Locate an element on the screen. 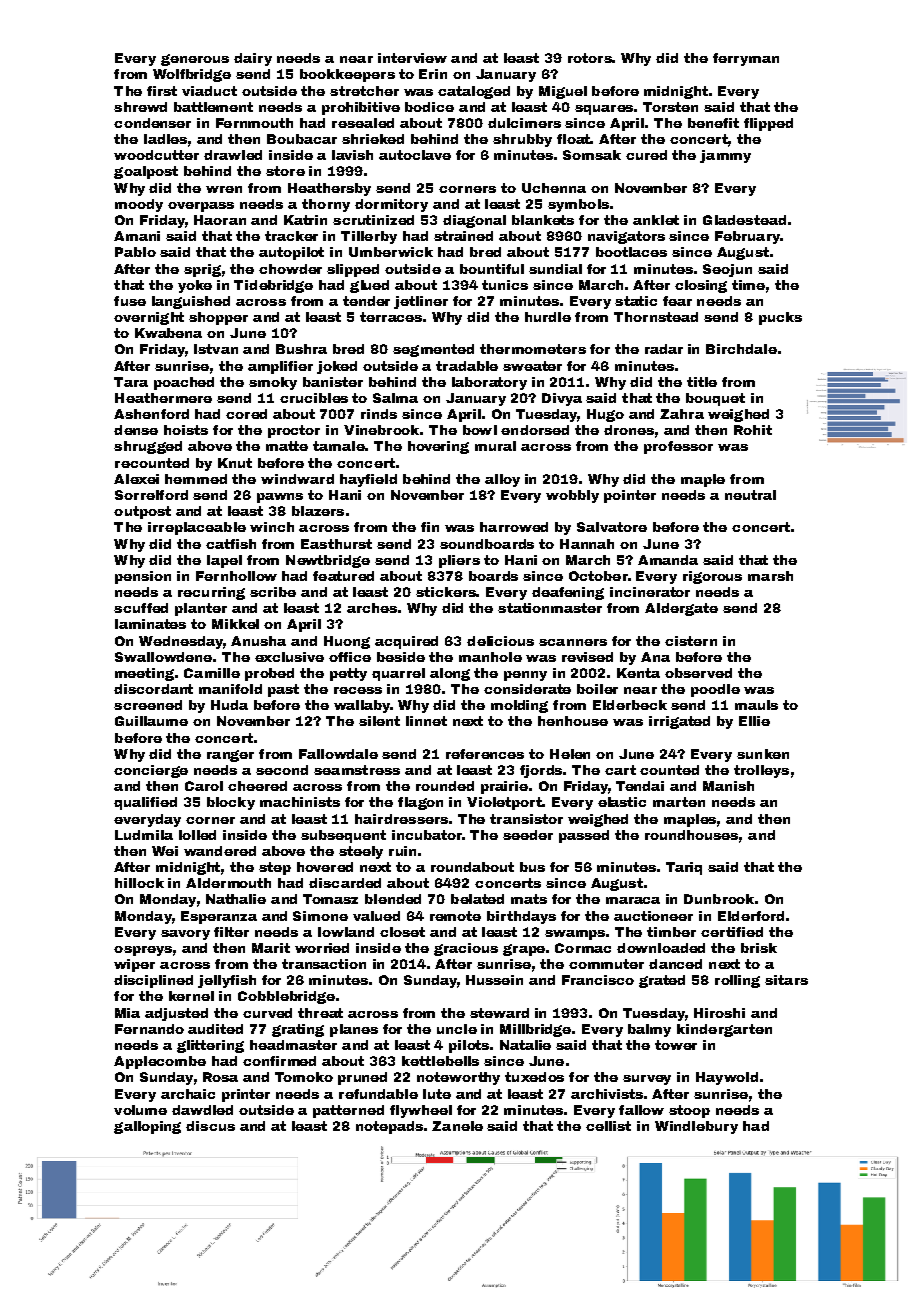 The width and height of the screenshot is (924, 1308). winch is located at coordinates (272, 527).
